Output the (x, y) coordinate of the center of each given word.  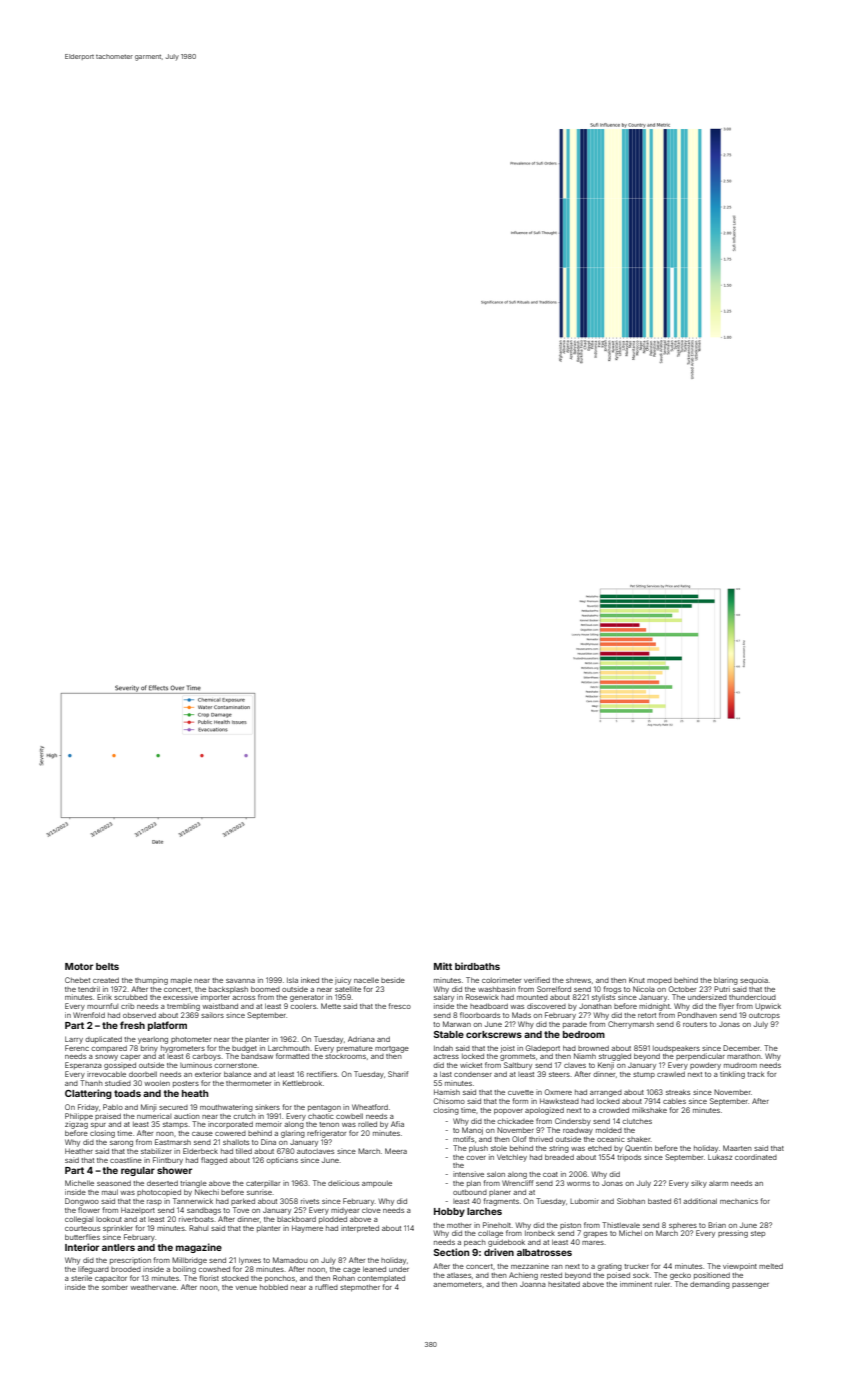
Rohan (344, 1278)
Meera (396, 1151)
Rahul (198, 1228)
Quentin (638, 1148)
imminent (636, 1284)
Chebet (77, 980)
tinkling (732, 1075)
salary (444, 998)
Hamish (447, 1092)
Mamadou (290, 1260)
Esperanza (83, 1065)
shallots (236, 1142)
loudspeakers (676, 1049)
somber (115, 1287)
